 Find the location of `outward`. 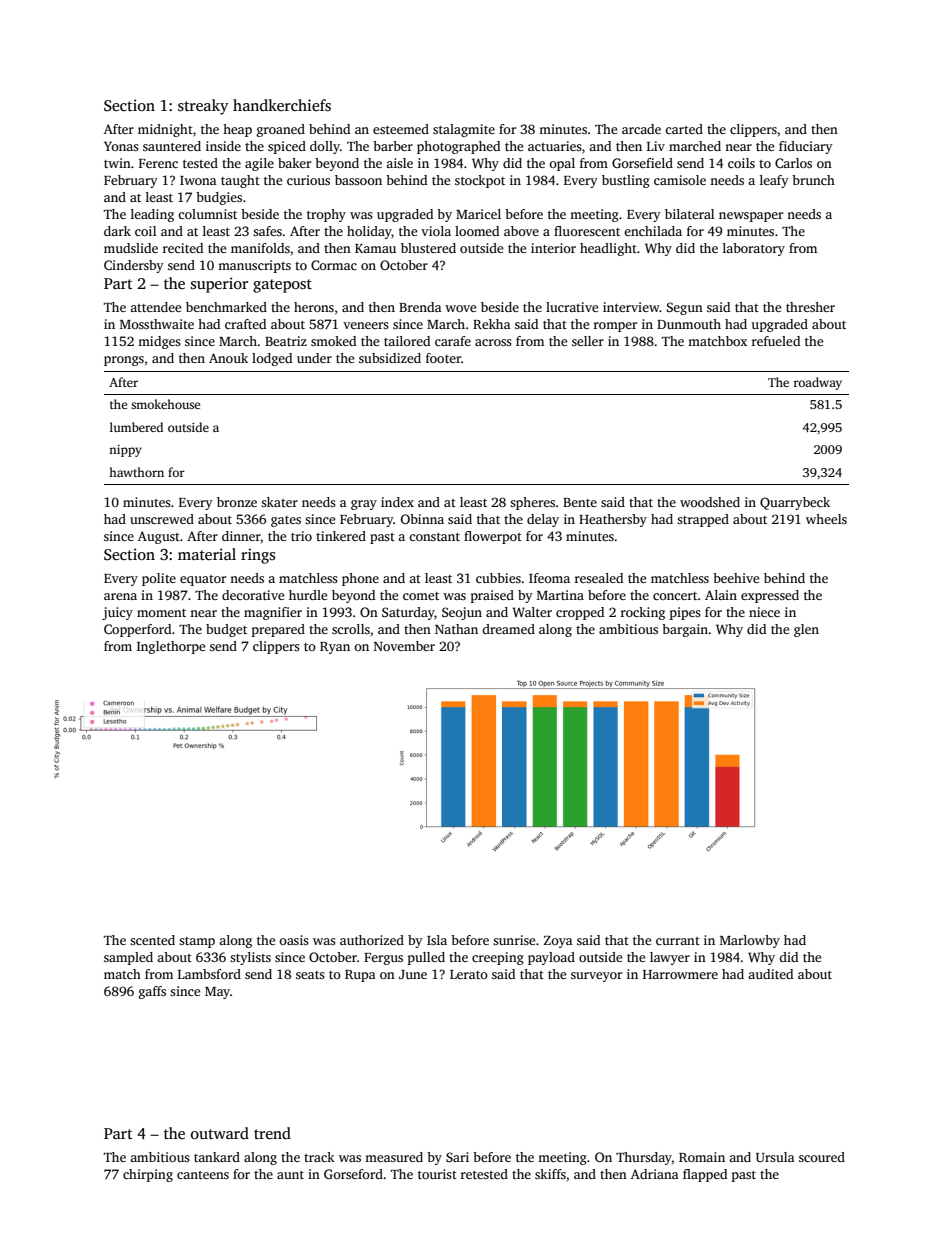

outward is located at coordinates (220, 1133).
